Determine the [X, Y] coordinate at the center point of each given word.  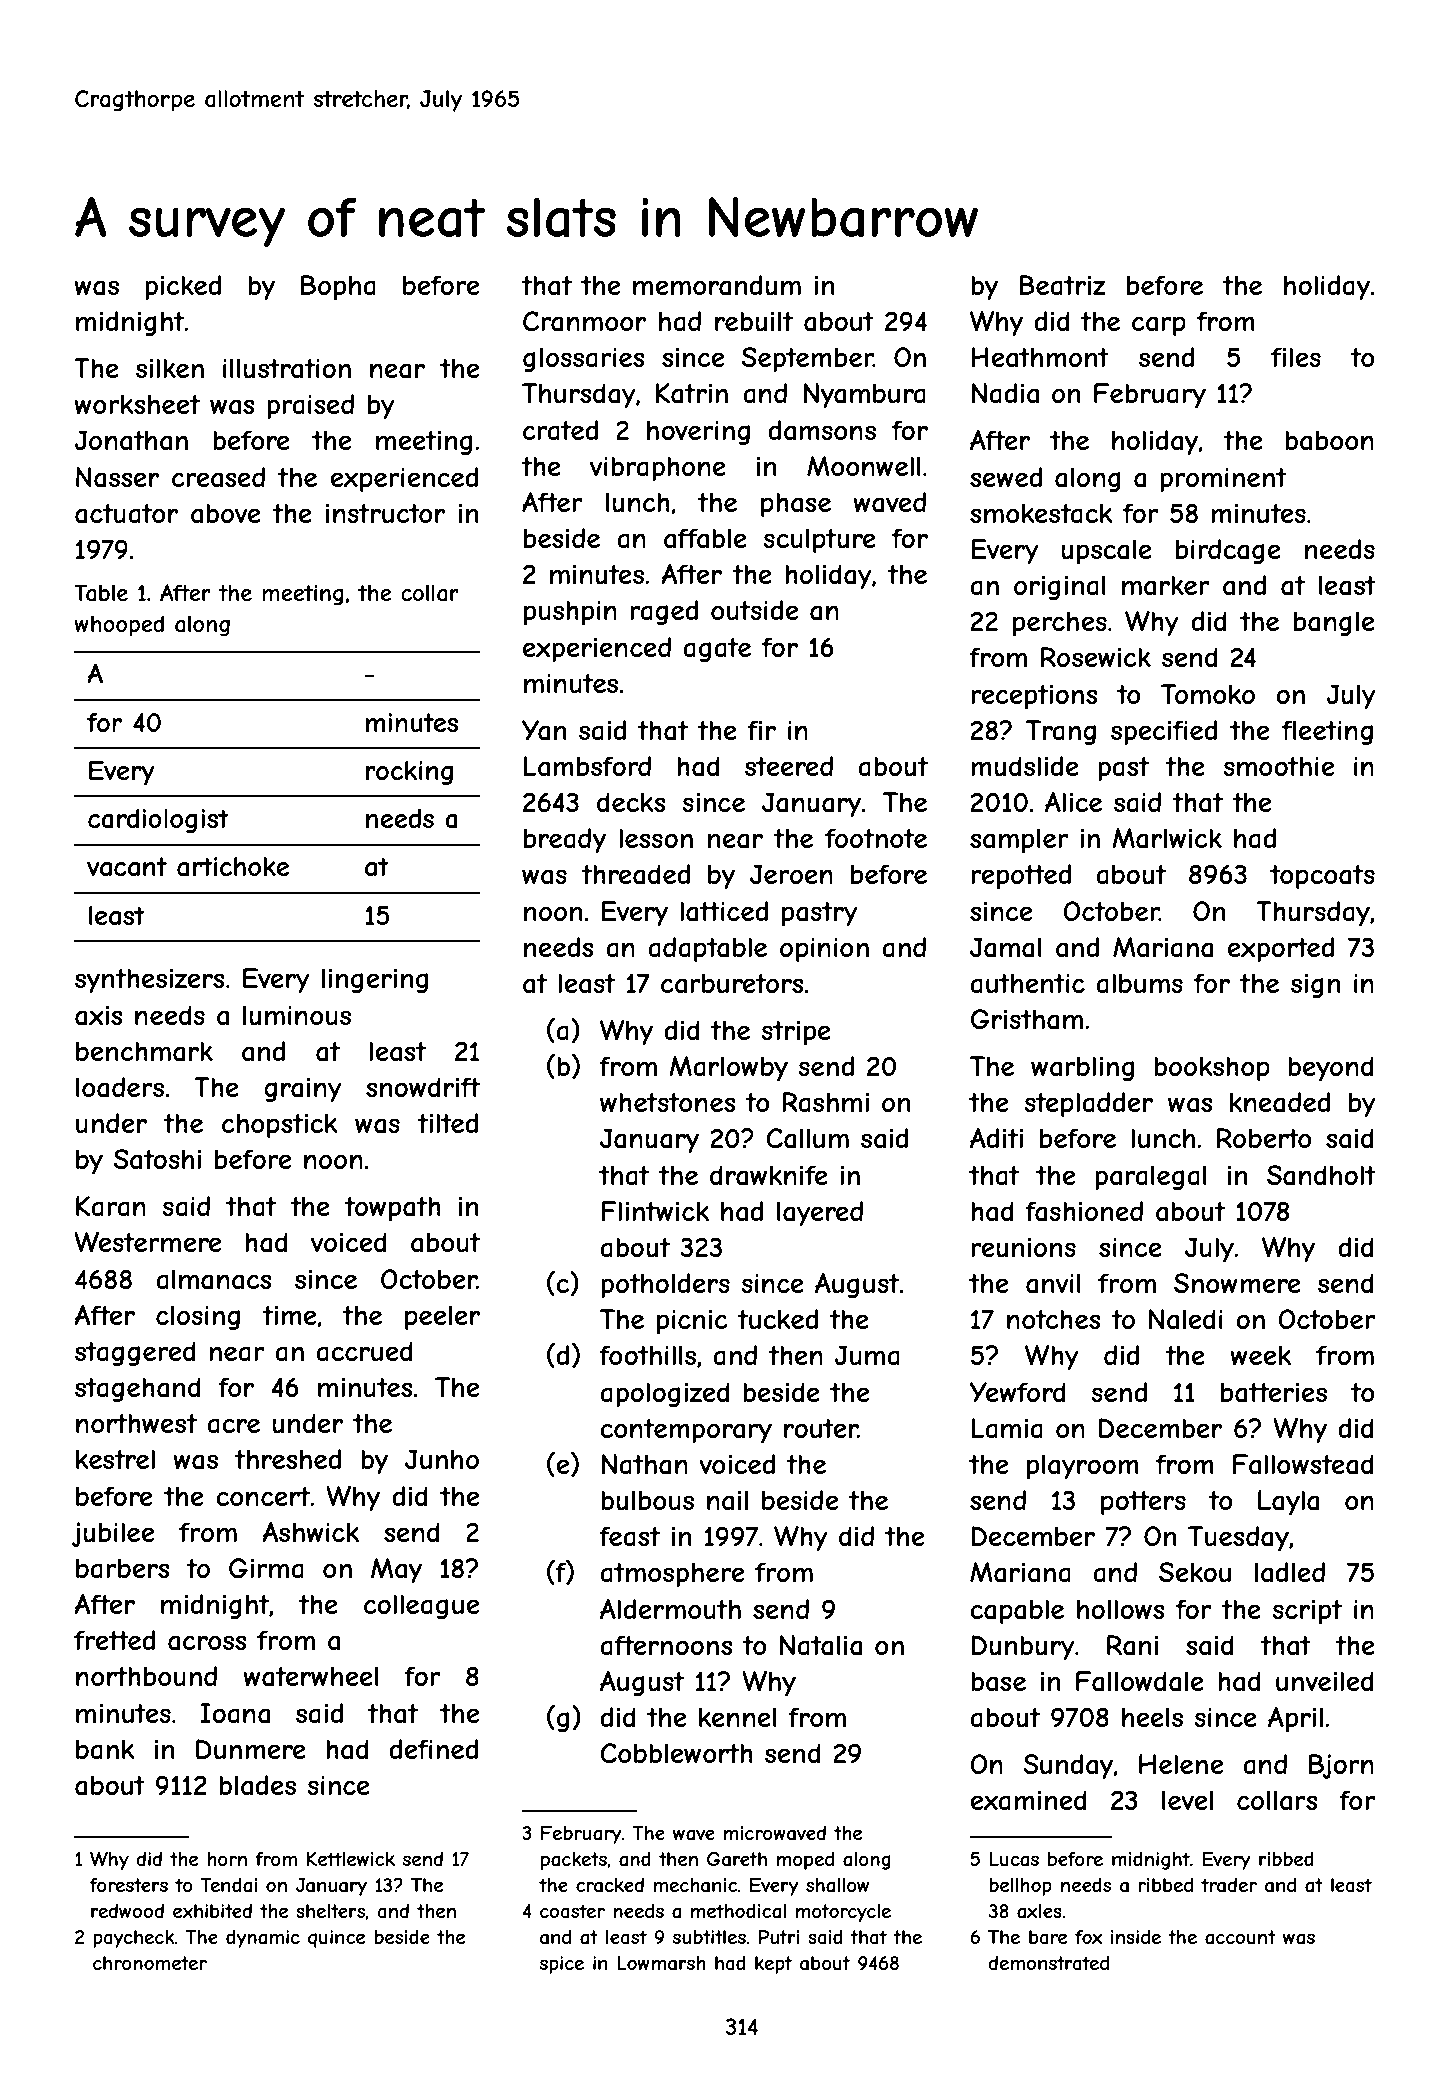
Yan [544, 730]
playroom [1082, 1467]
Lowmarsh [661, 1963]
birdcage [1228, 551]
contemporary [686, 1431]
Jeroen [791, 874]
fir [761, 730]
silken [170, 368]
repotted [1021, 877]
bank [105, 1749]
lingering [375, 980]
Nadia [1005, 393]
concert [263, 1496]
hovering [698, 432]
